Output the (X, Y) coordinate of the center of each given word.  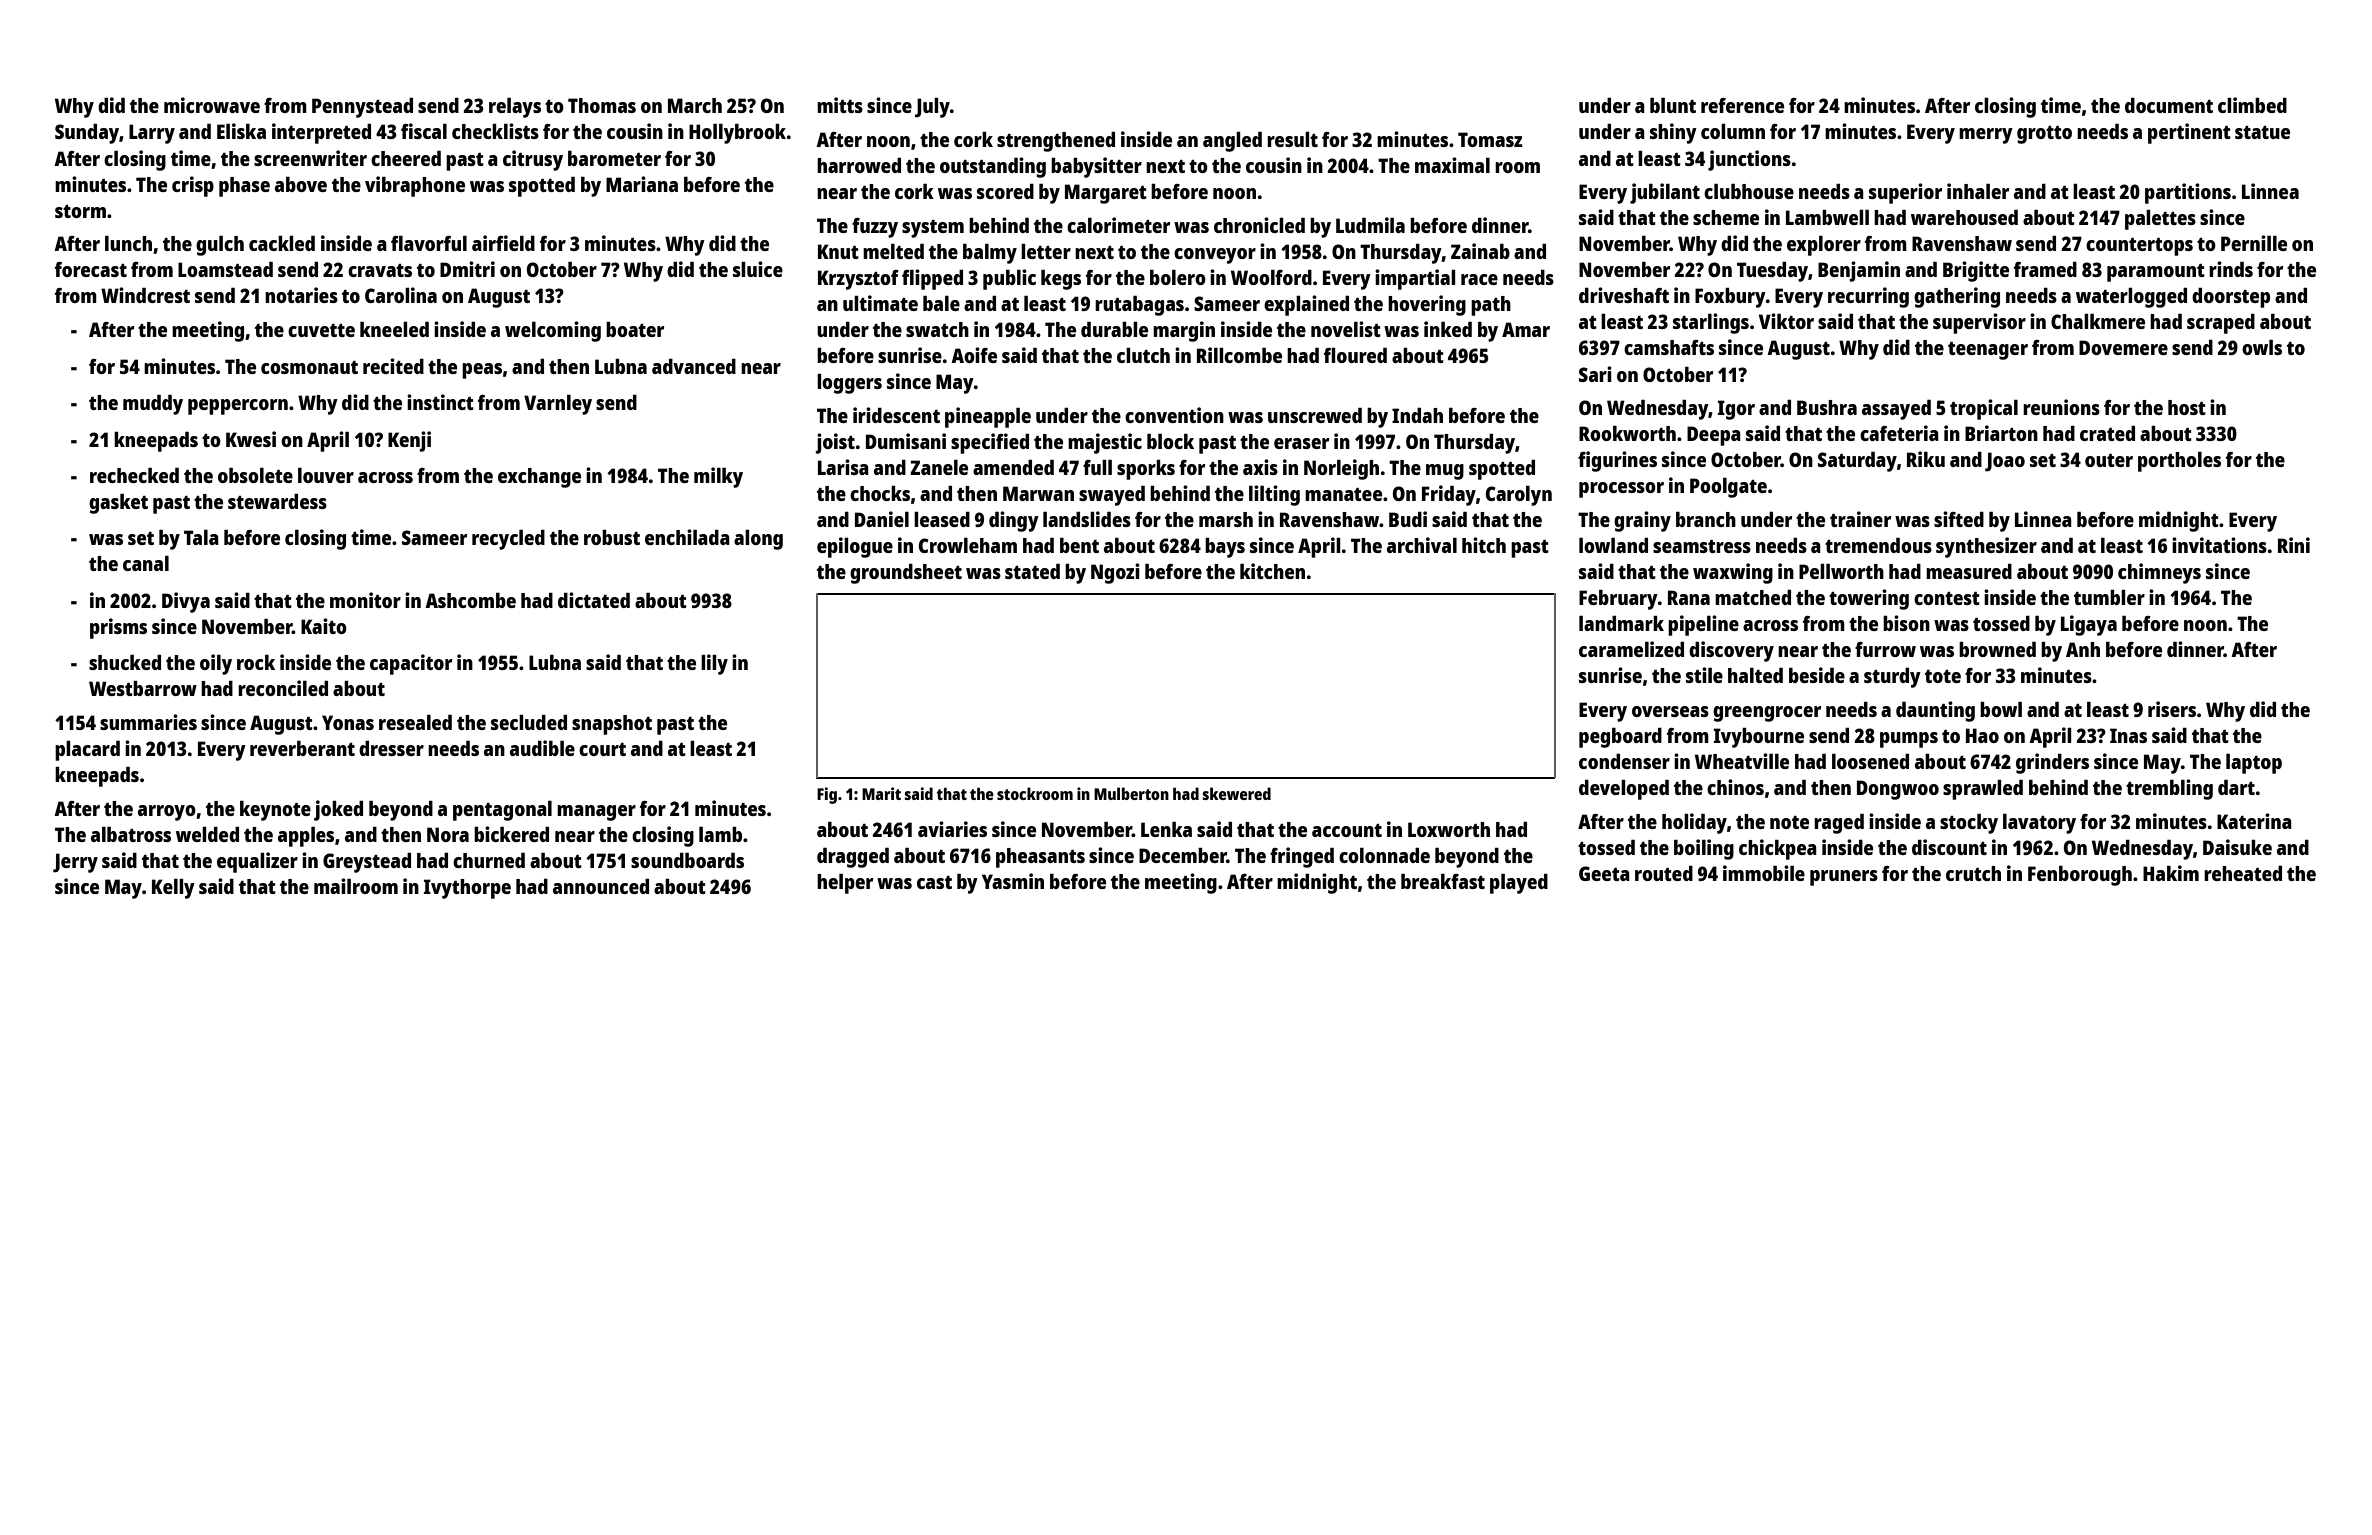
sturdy (1892, 678)
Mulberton (1131, 793)
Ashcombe (470, 600)
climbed (2252, 105)
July (932, 108)
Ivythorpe (467, 889)
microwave (212, 105)
